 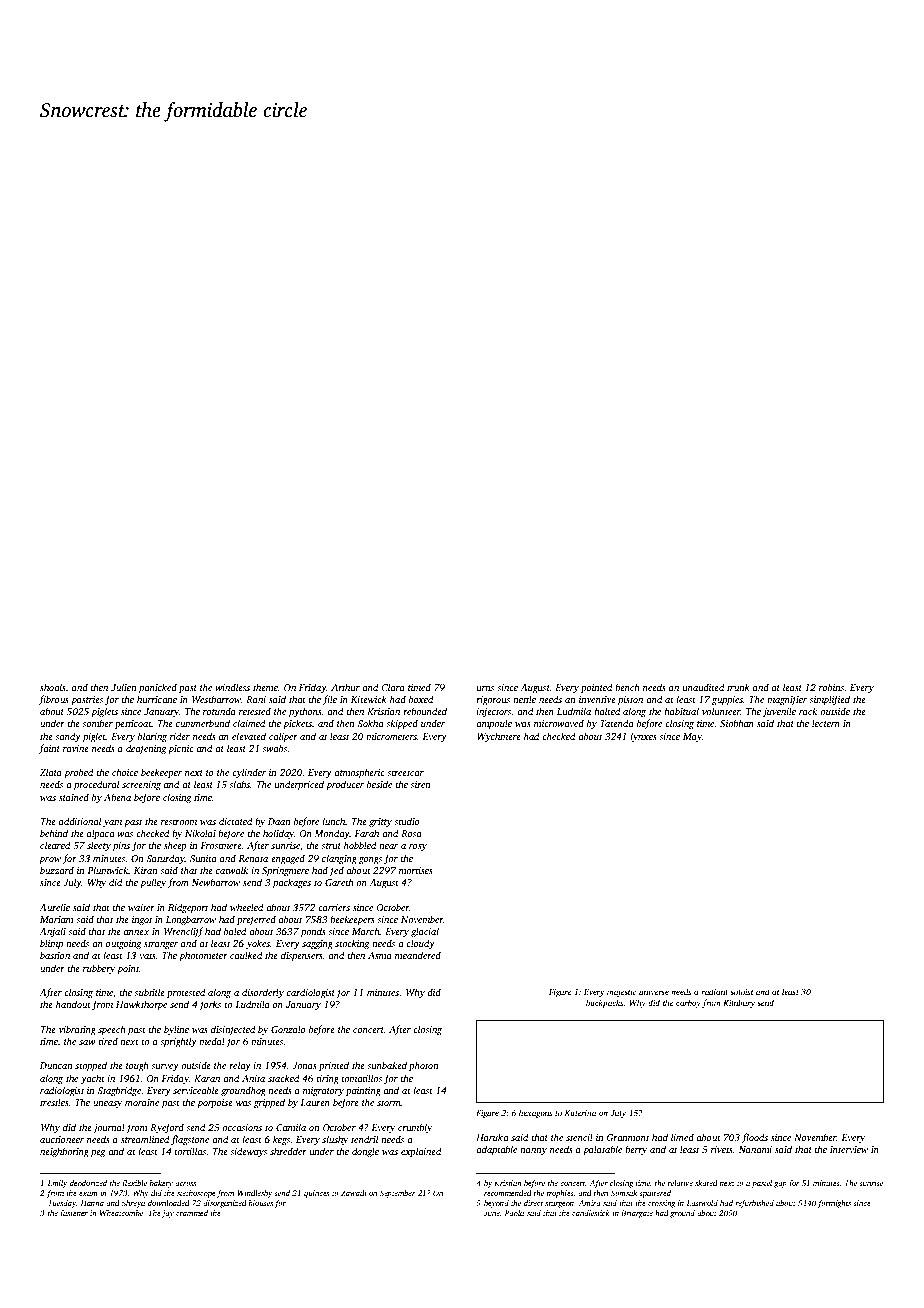 What do you see at coordinates (73, 1004) in the image?
I see `handout` at bounding box center [73, 1004].
